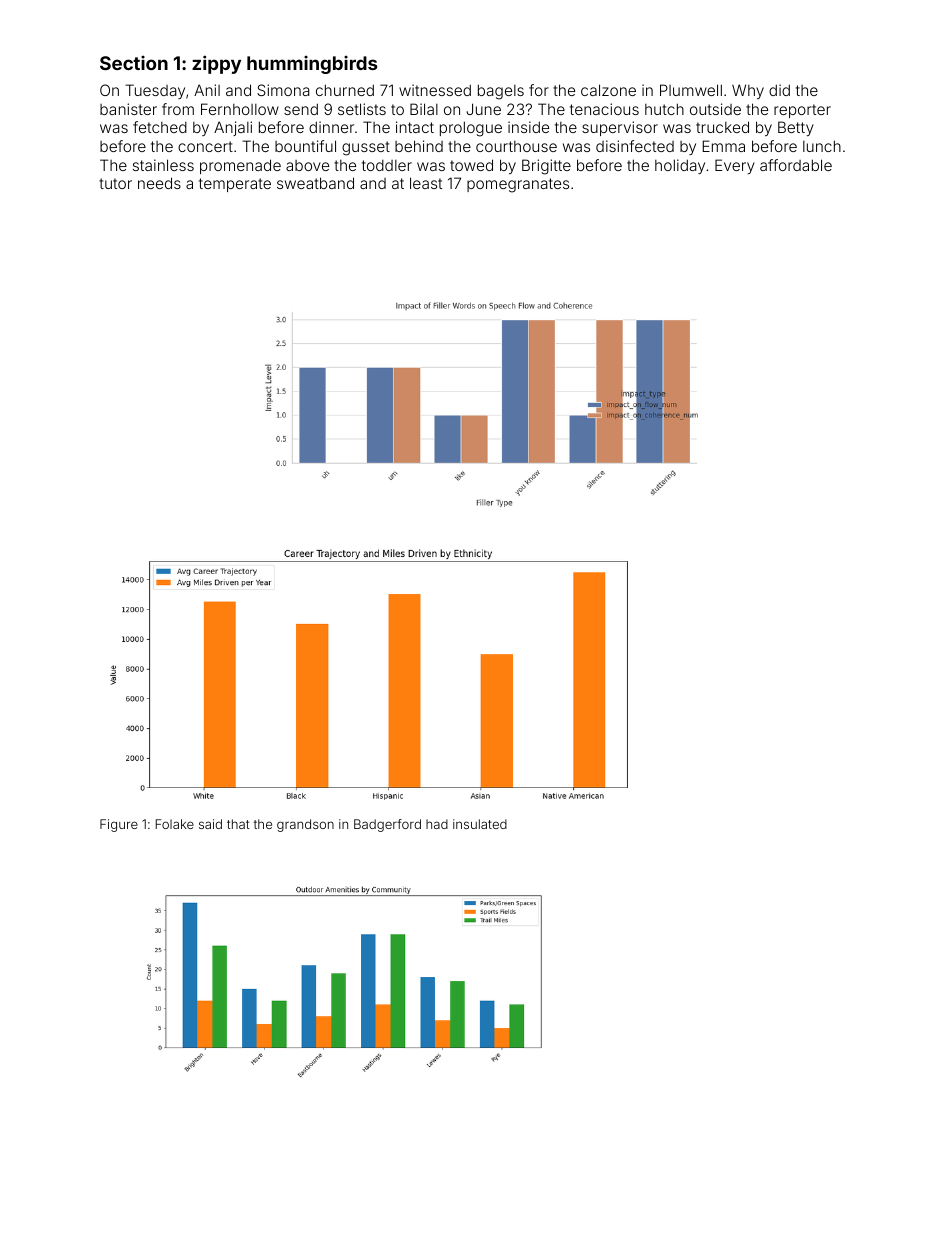 The width and height of the screenshot is (952, 1233). What do you see at coordinates (608, 90) in the screenshot?
I see `calzone` at bounding box center [608, 90].
